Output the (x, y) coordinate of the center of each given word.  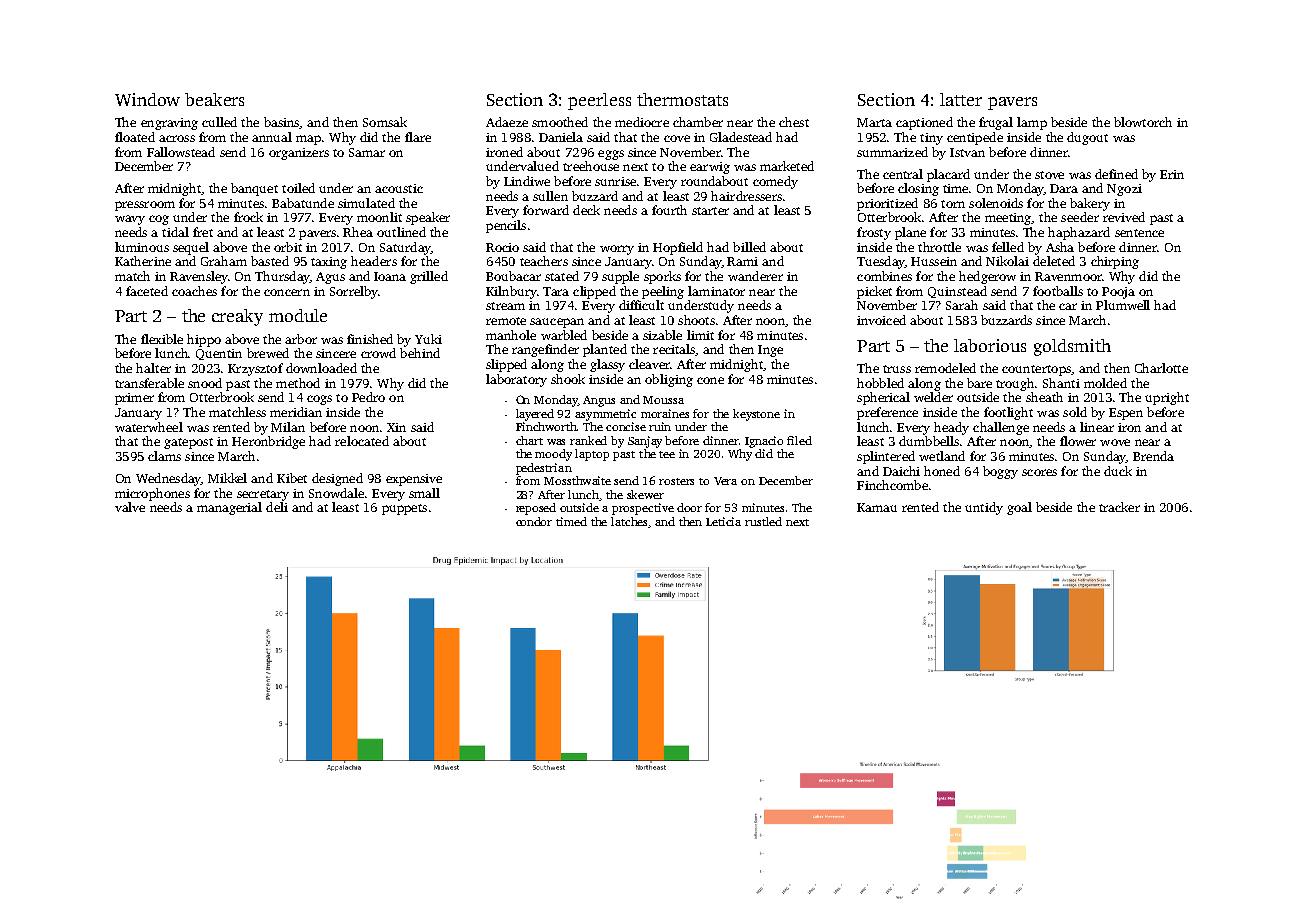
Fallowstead (181, 152)
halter (153, 368)
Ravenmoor (1068, 276)
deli (277, 507)
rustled (763, 521)
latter (961, 99)
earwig (710, 168)
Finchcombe (892, 485)
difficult (641, 305)
